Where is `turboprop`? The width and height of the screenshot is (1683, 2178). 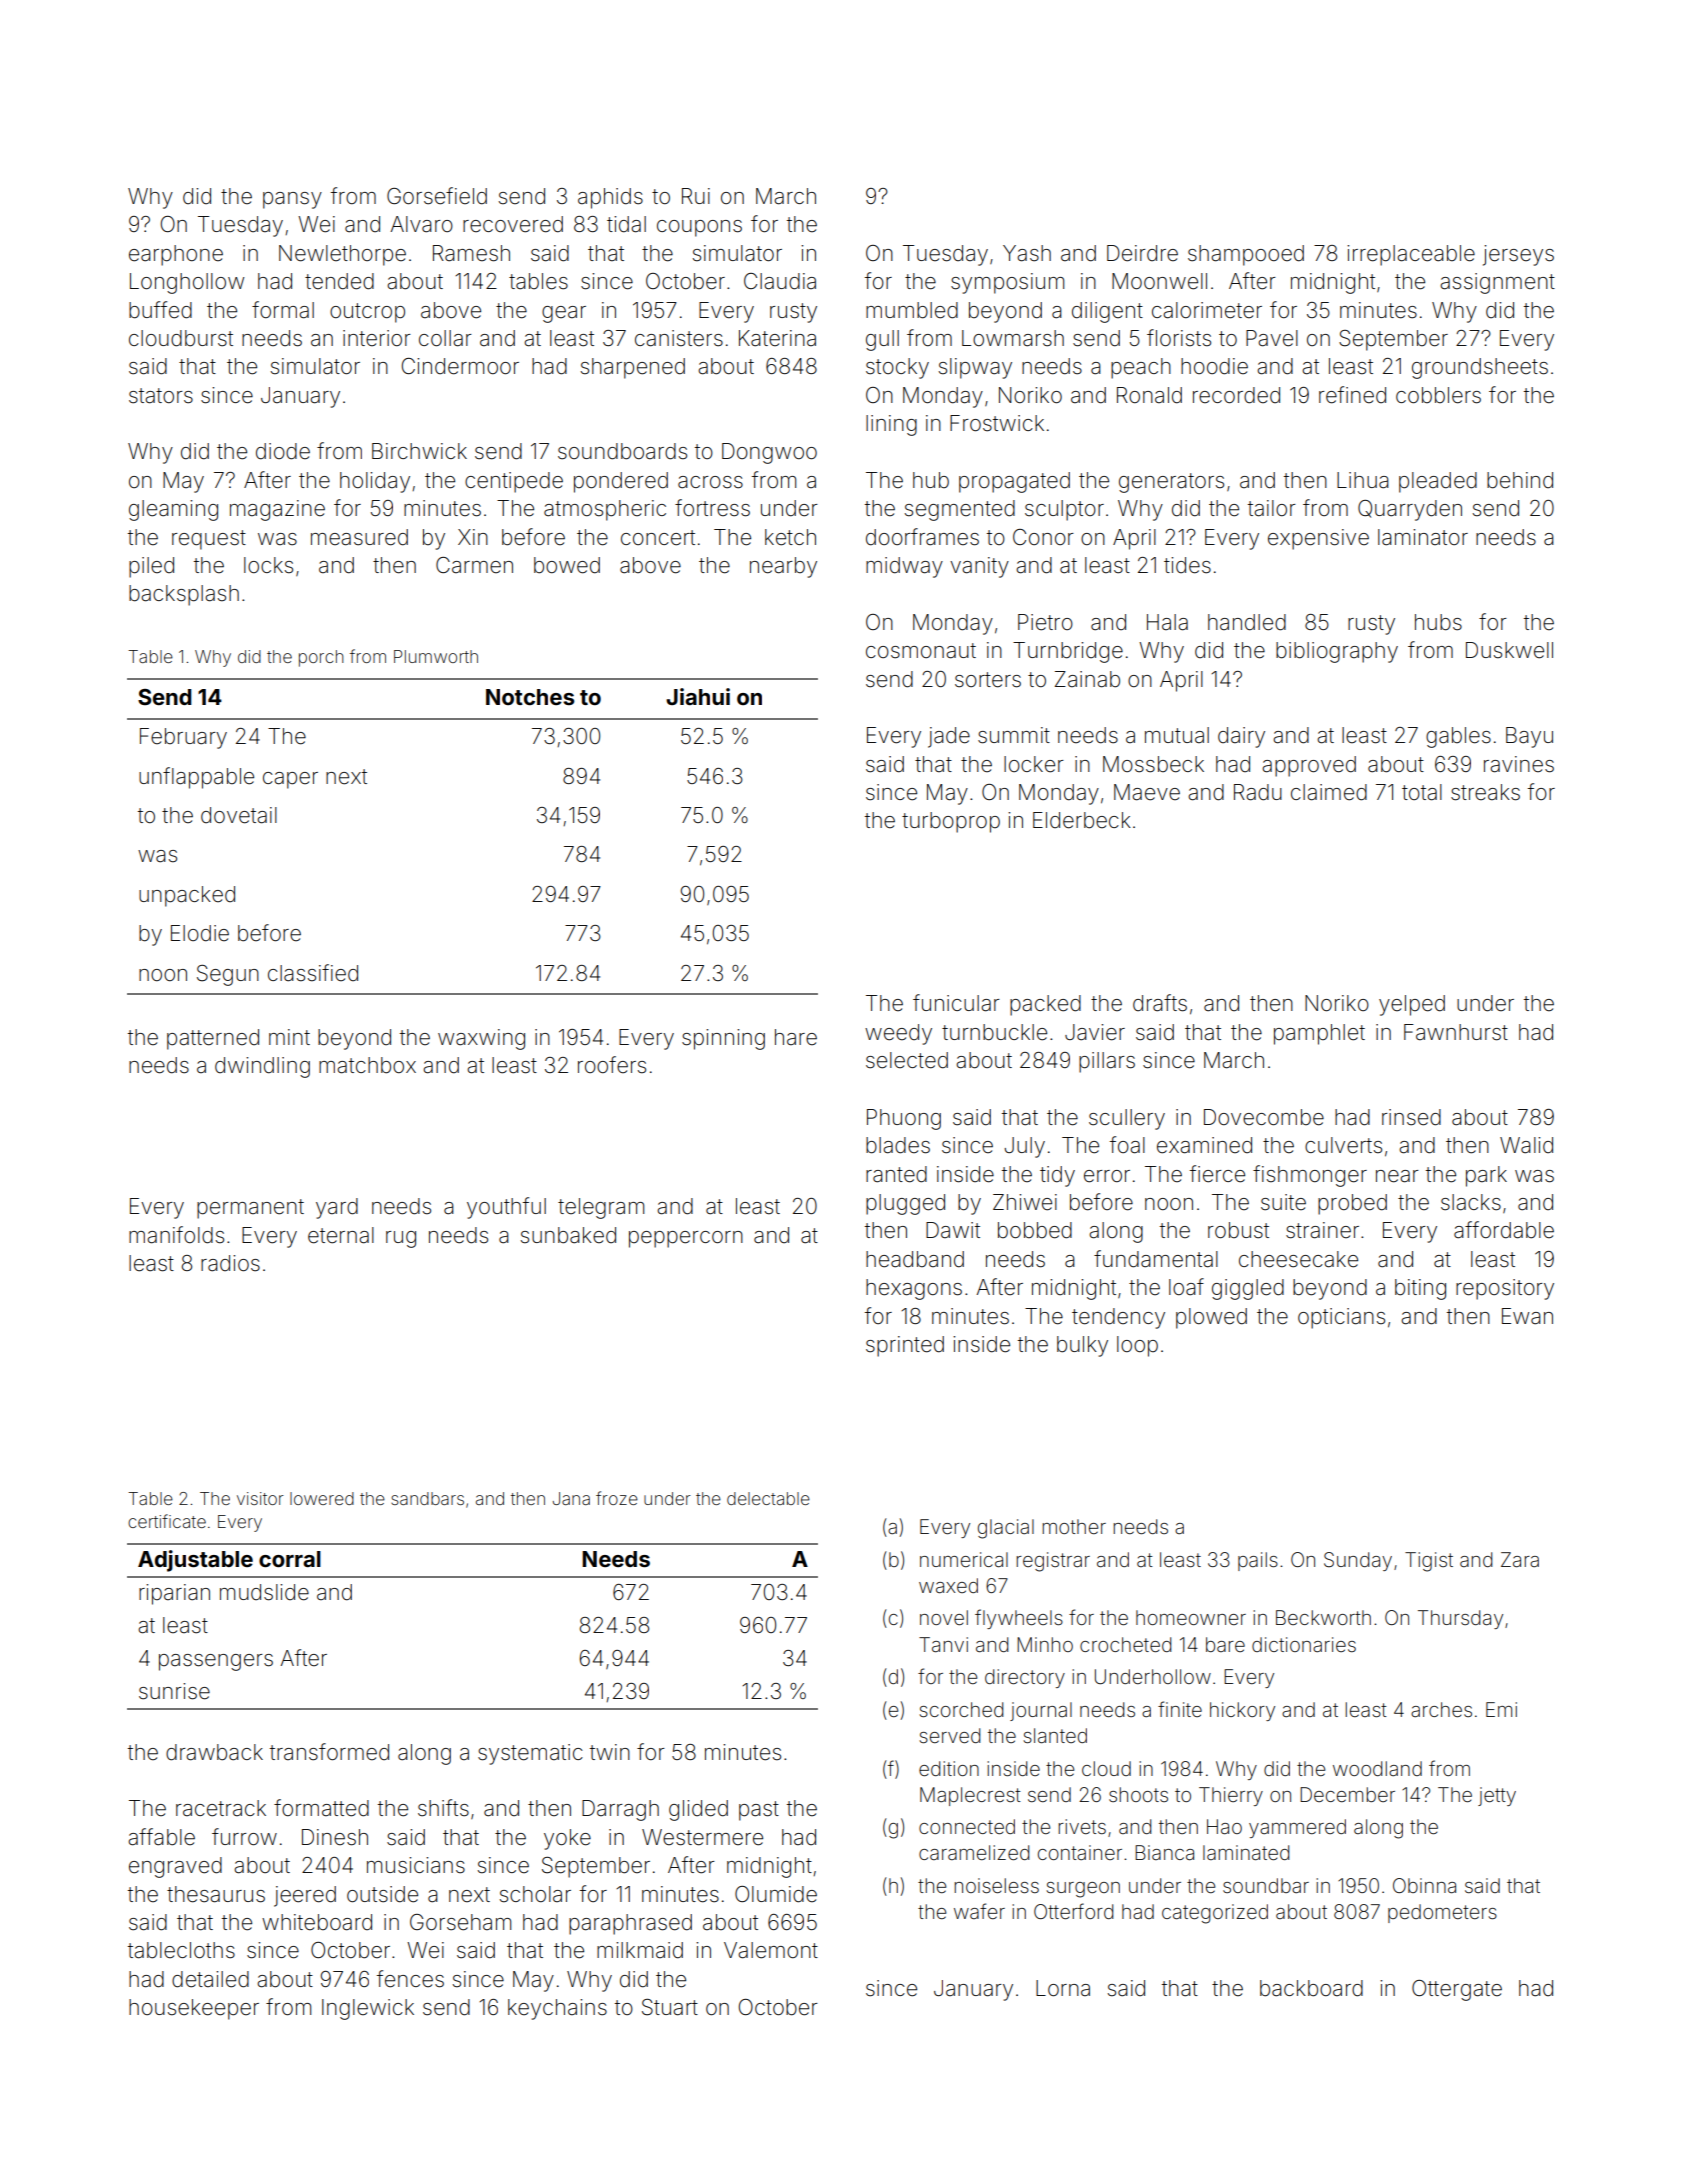 turboprop is located at coordinates (951, 822).
